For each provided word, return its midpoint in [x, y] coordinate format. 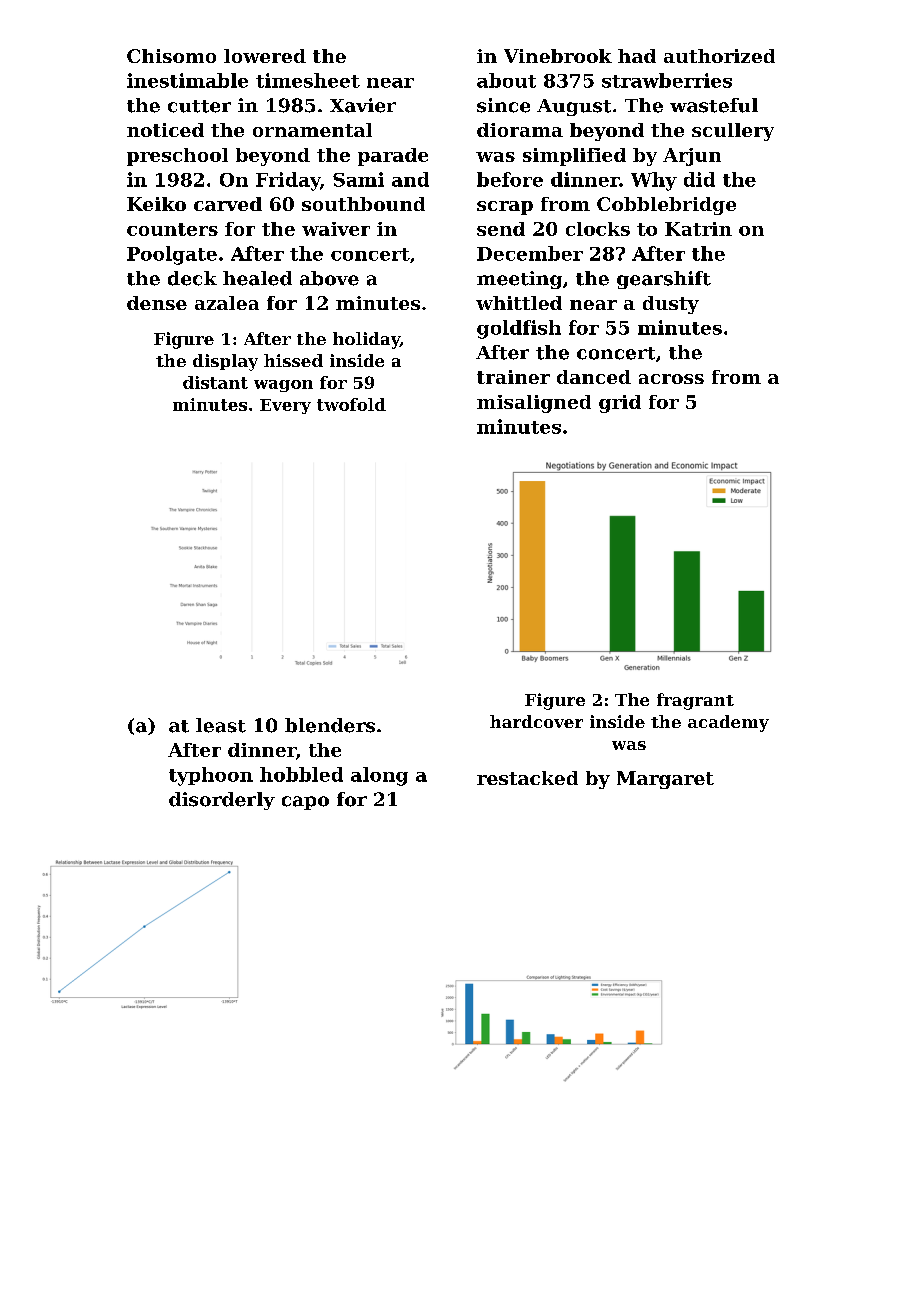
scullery [733, 132]
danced [594, 377]
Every [285, 406]
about [506, 80]
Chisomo [171, 56]
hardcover [536, 721]
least [221, 725]
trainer [513, 377]
